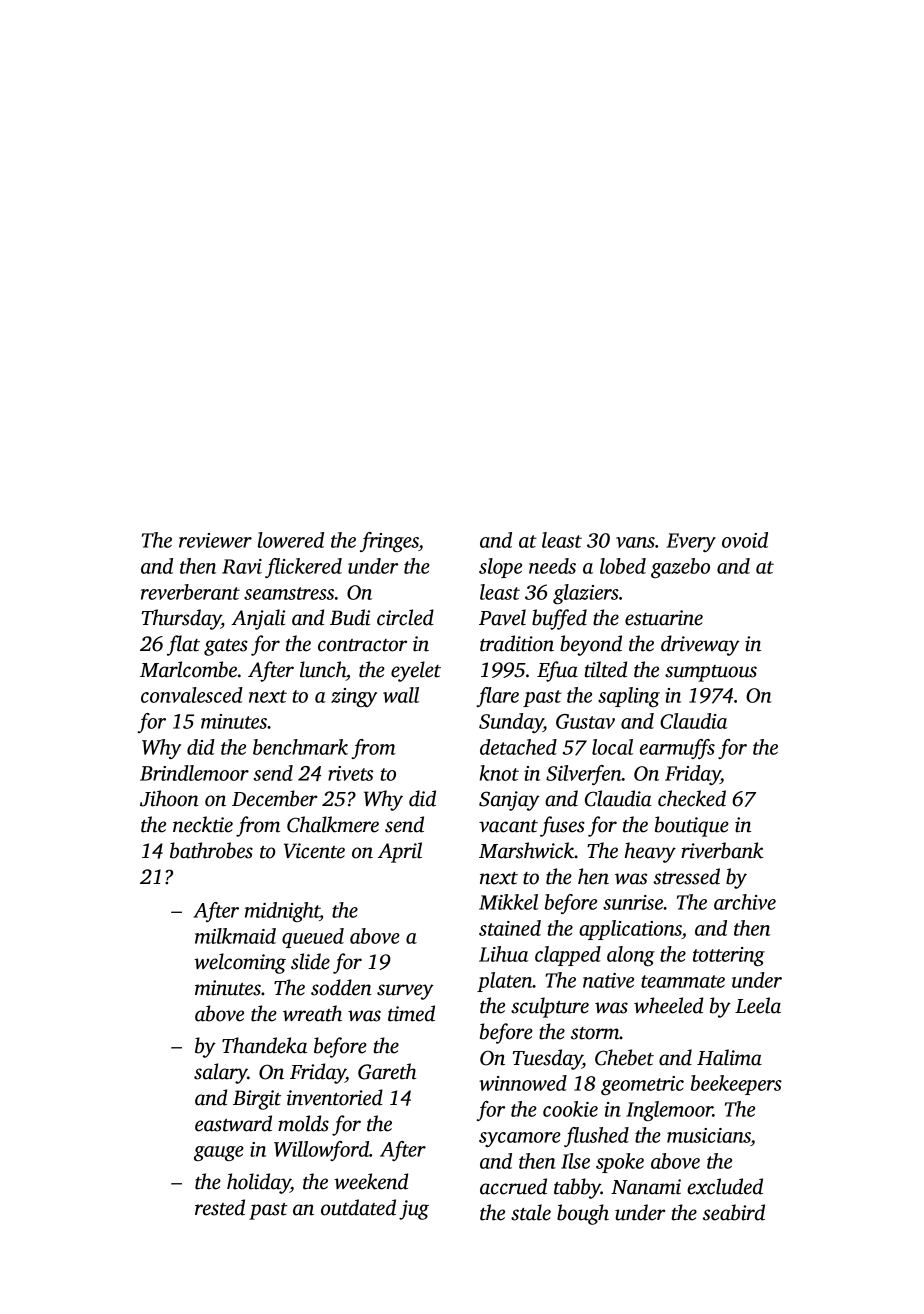 This screenshot has width=924, height=1314. What do you see at coordinates (220, 1207) in the screenshot?
I see `rested` at bounding box center [220, 1207].
